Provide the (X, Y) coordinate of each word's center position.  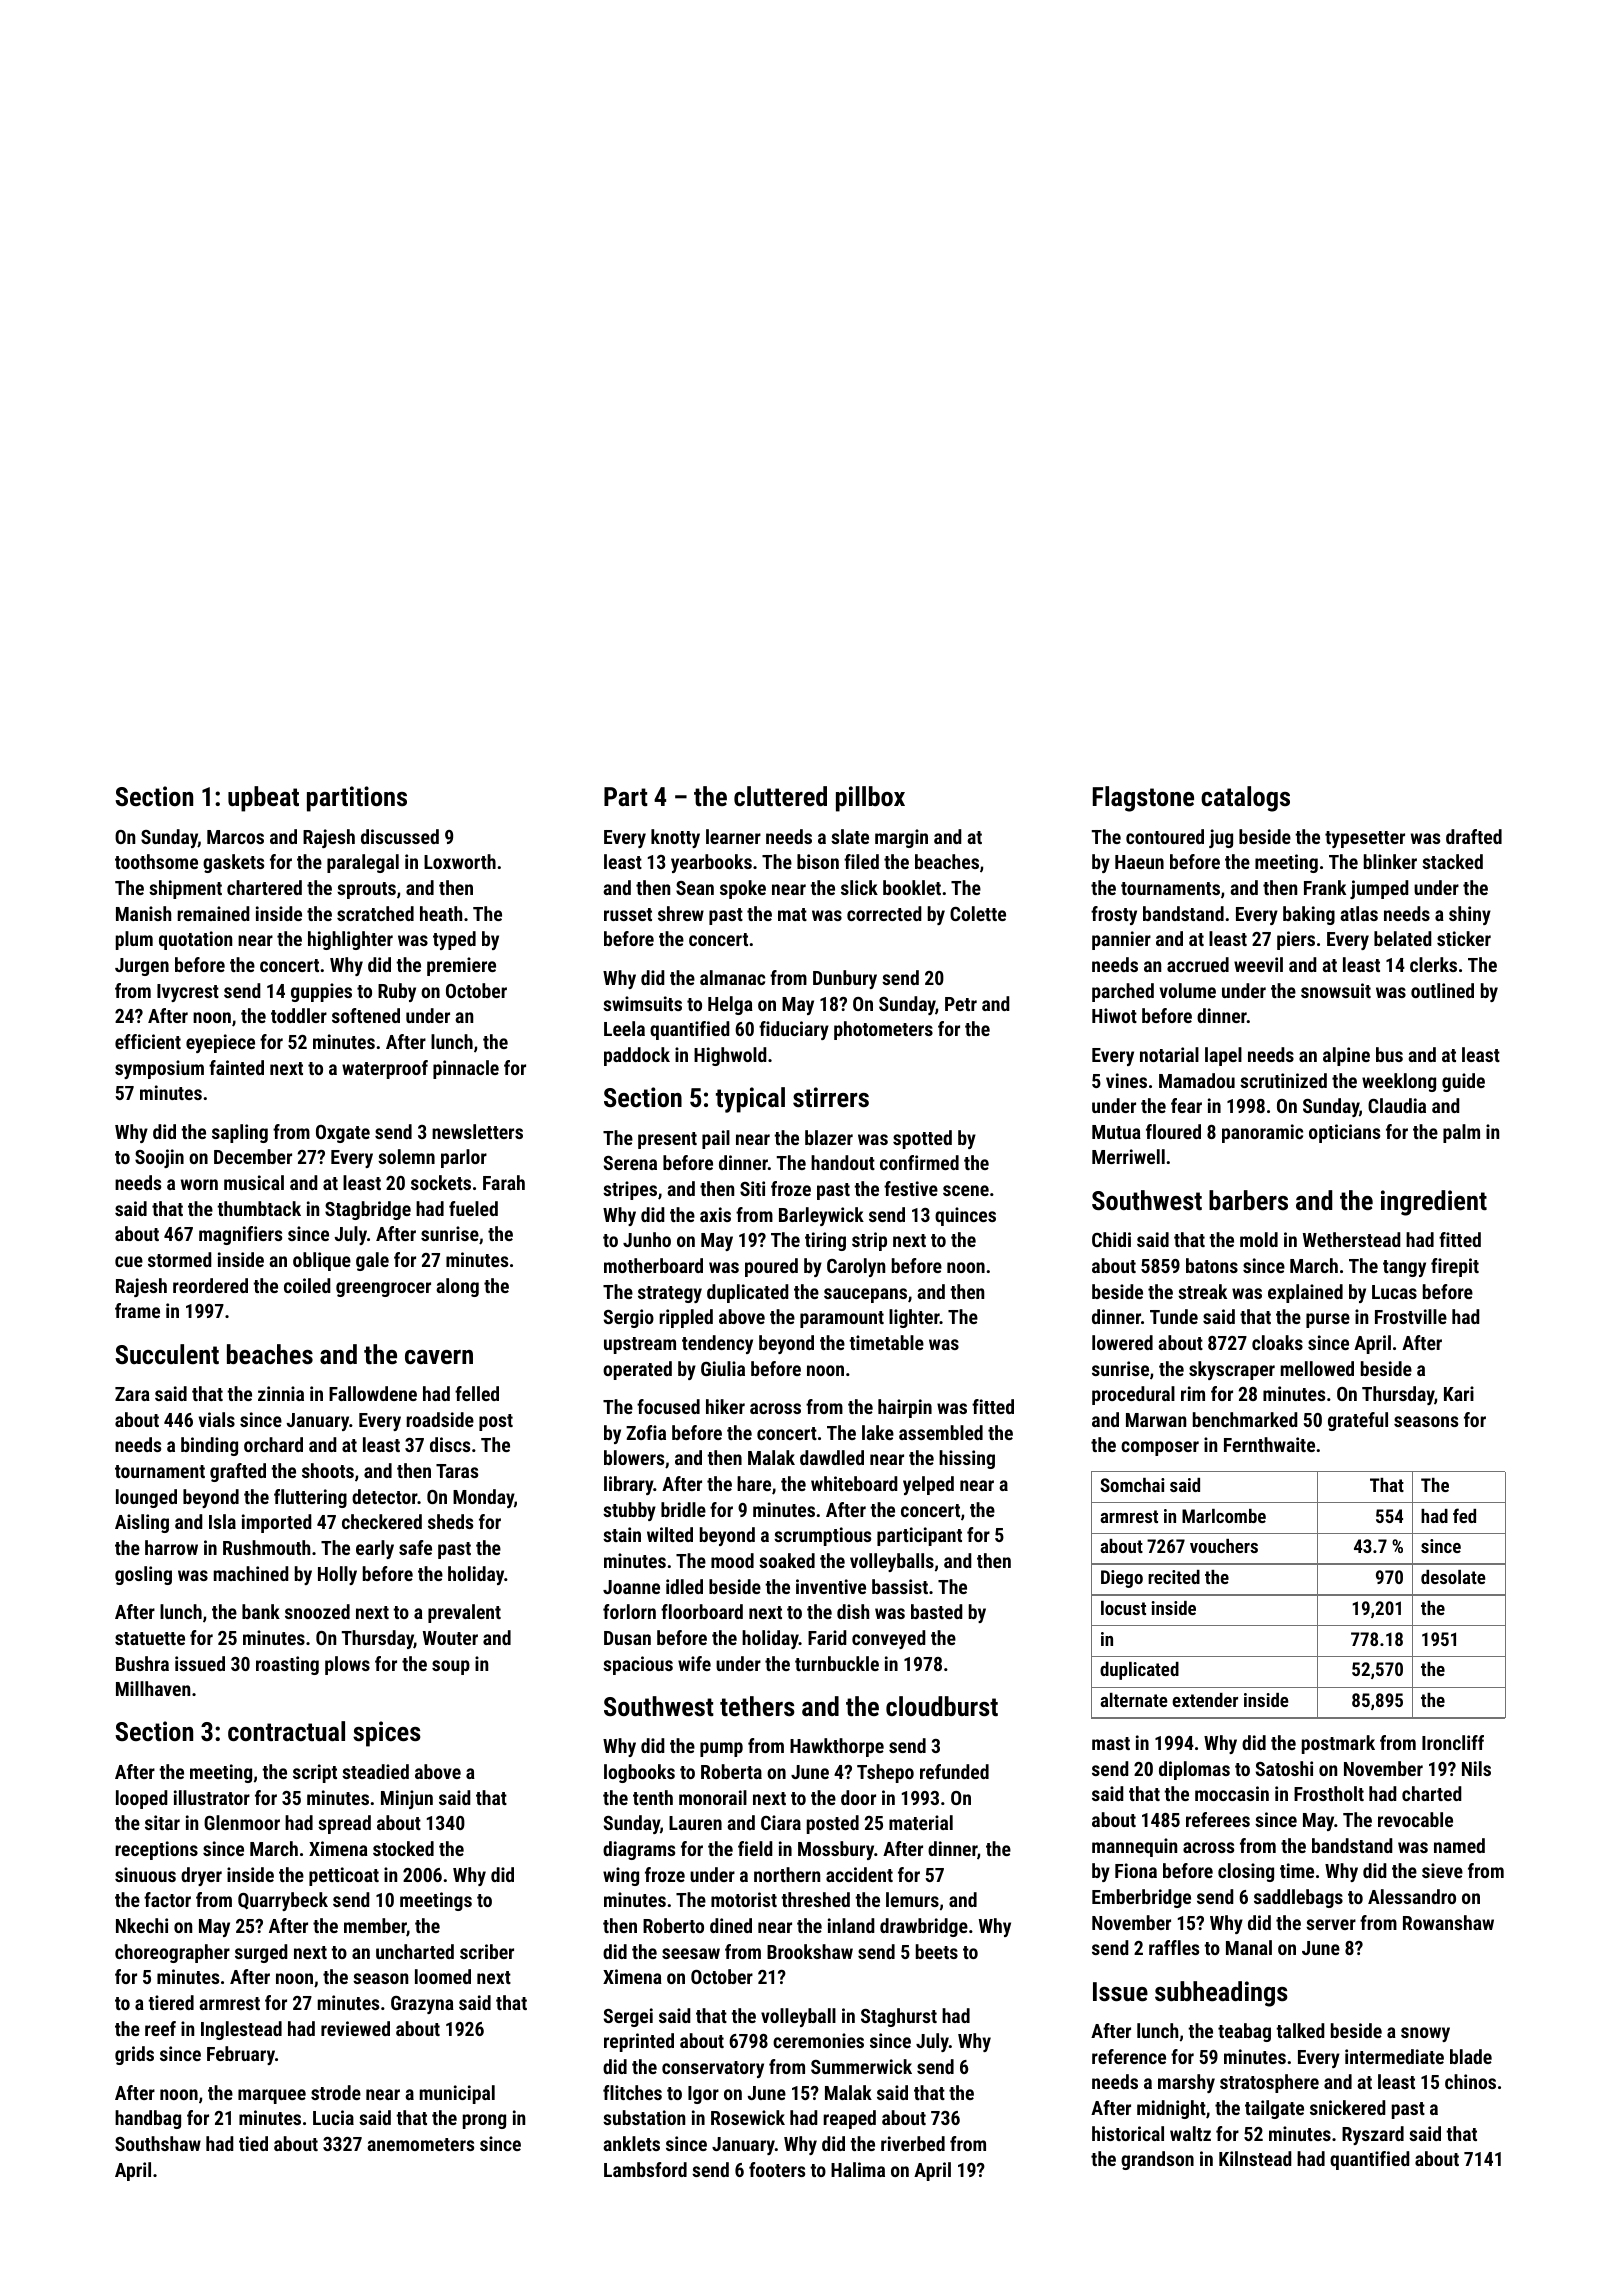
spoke (743, 889)
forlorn (629, 1611)
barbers (1248, 1200)
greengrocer (383, 1289)
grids (134, 2055)
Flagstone (1143, 799)
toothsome (156, 861)
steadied (375, 1771)
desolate (1453, 1577)
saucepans (865, 1295)
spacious (638, 1665)
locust (1123, 1608)
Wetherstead (1352, 1239)
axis (715, 1214)
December (253, 1156)
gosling (143, 1575)
